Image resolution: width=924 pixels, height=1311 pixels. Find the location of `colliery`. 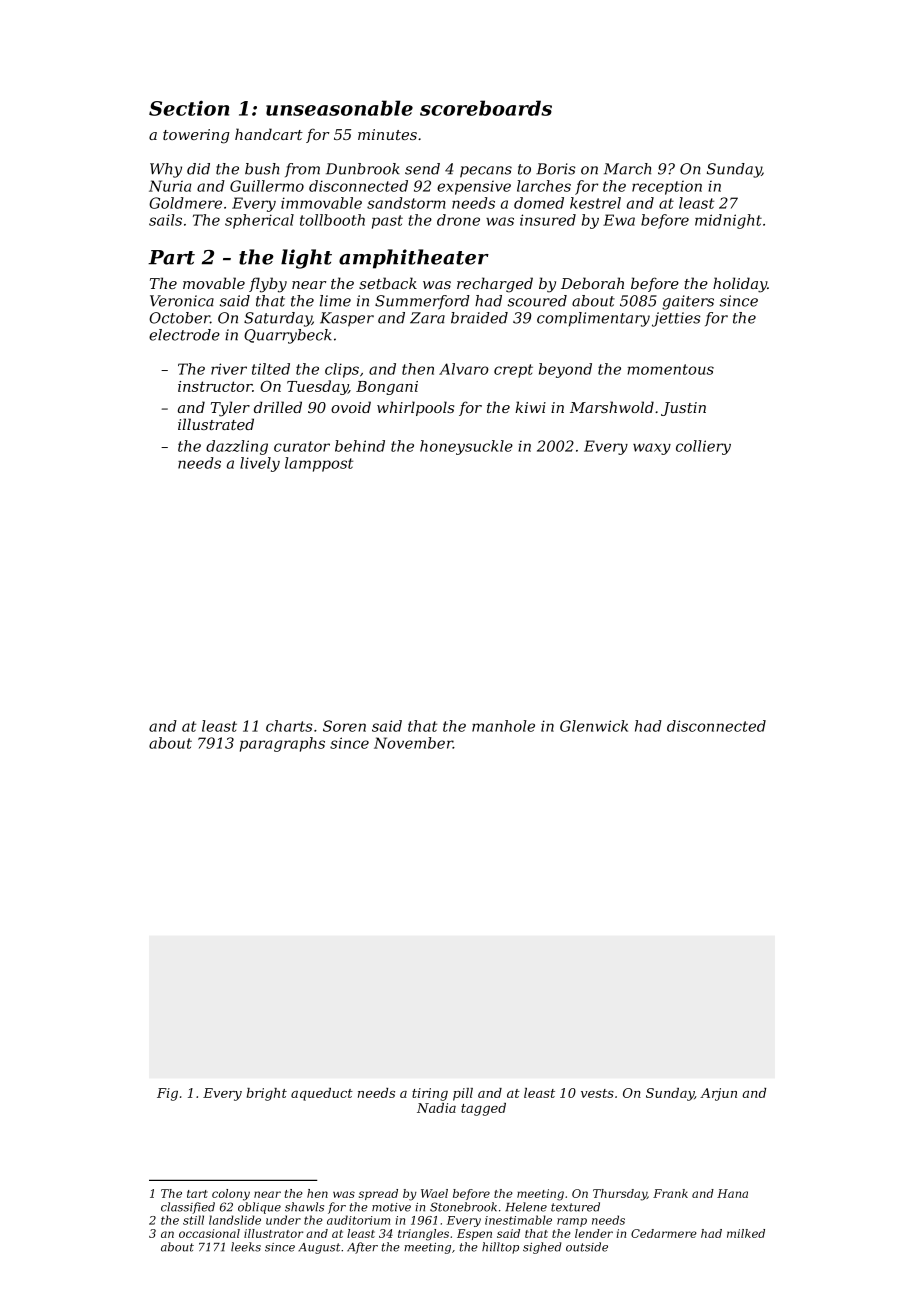

colliery is located at coordinates (703, 447).
